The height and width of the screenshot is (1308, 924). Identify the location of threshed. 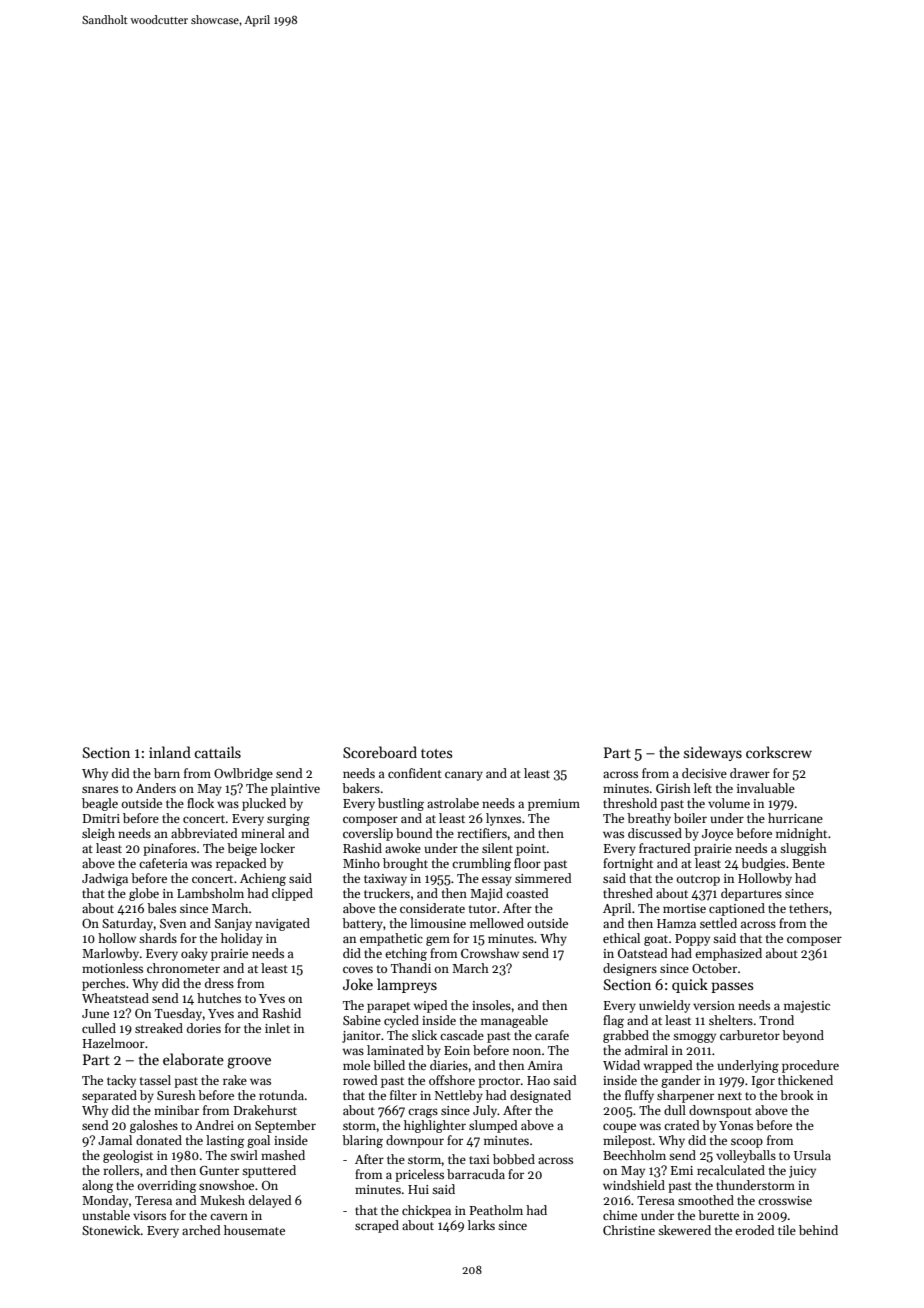
(628, 893).
